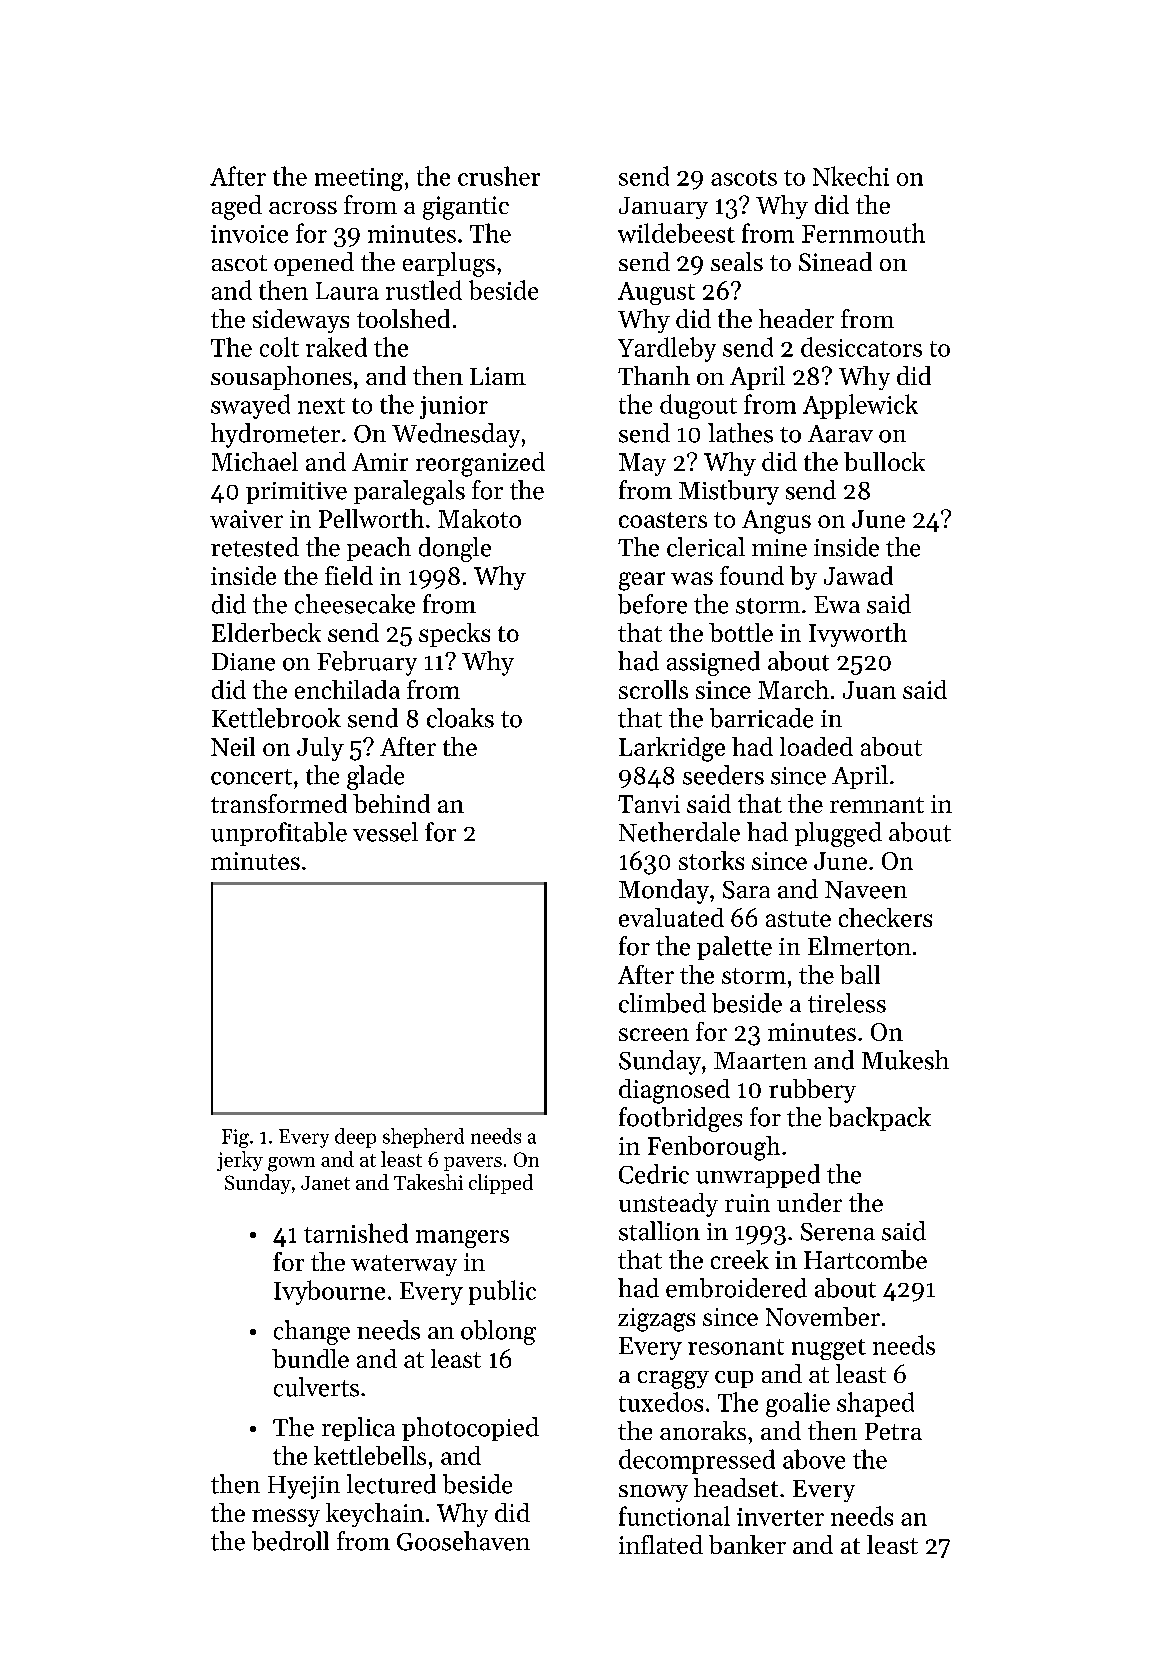 The width and height of the screenshot is (1165, 1654). I want to click on across, so click(303, 207).
